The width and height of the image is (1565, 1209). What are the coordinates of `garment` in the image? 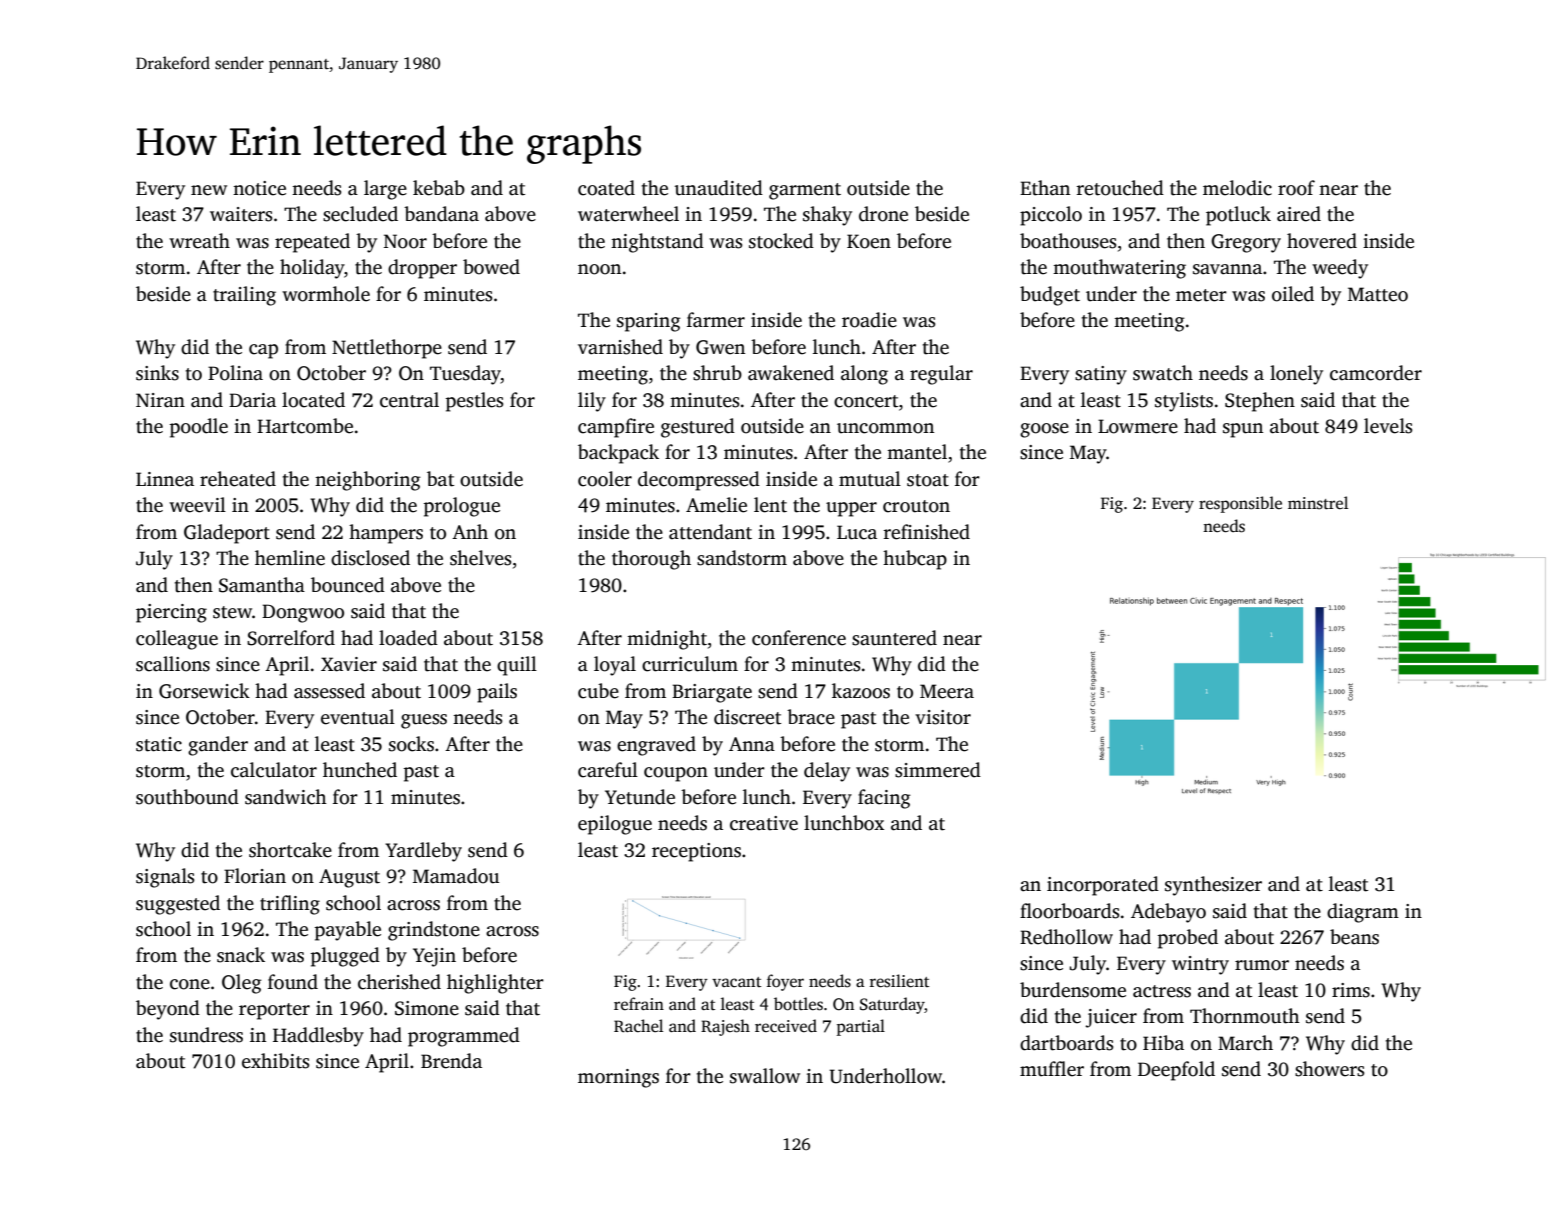 It's located at (805, 191).
